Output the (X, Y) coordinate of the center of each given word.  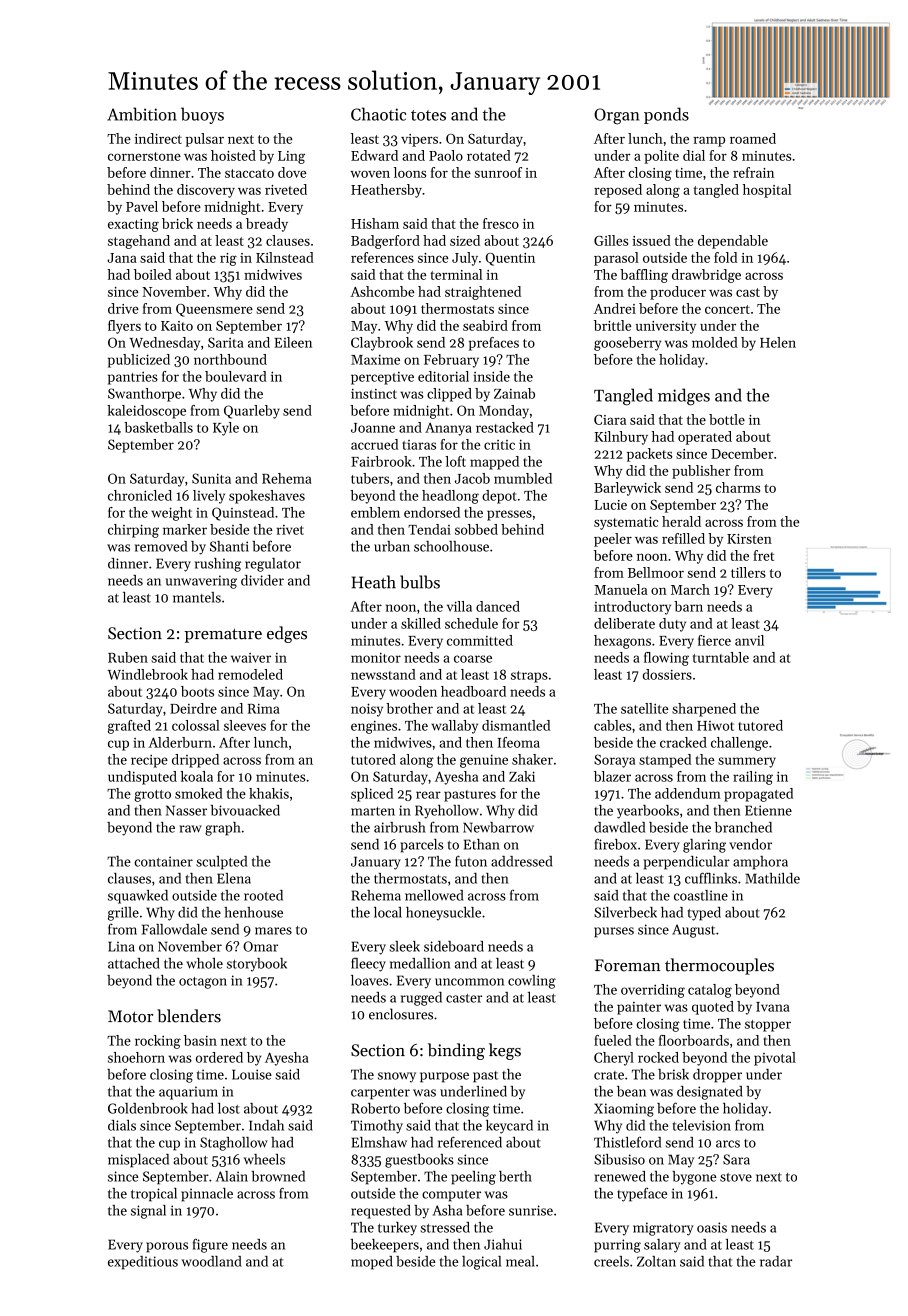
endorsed (432, 512)
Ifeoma (519, 742)
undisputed (142, 778)
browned (278, 1176)
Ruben (128, 657)
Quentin (510, 259)
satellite (644, 708)
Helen (778, 342)
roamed (753, 138)
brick (177, 223)
